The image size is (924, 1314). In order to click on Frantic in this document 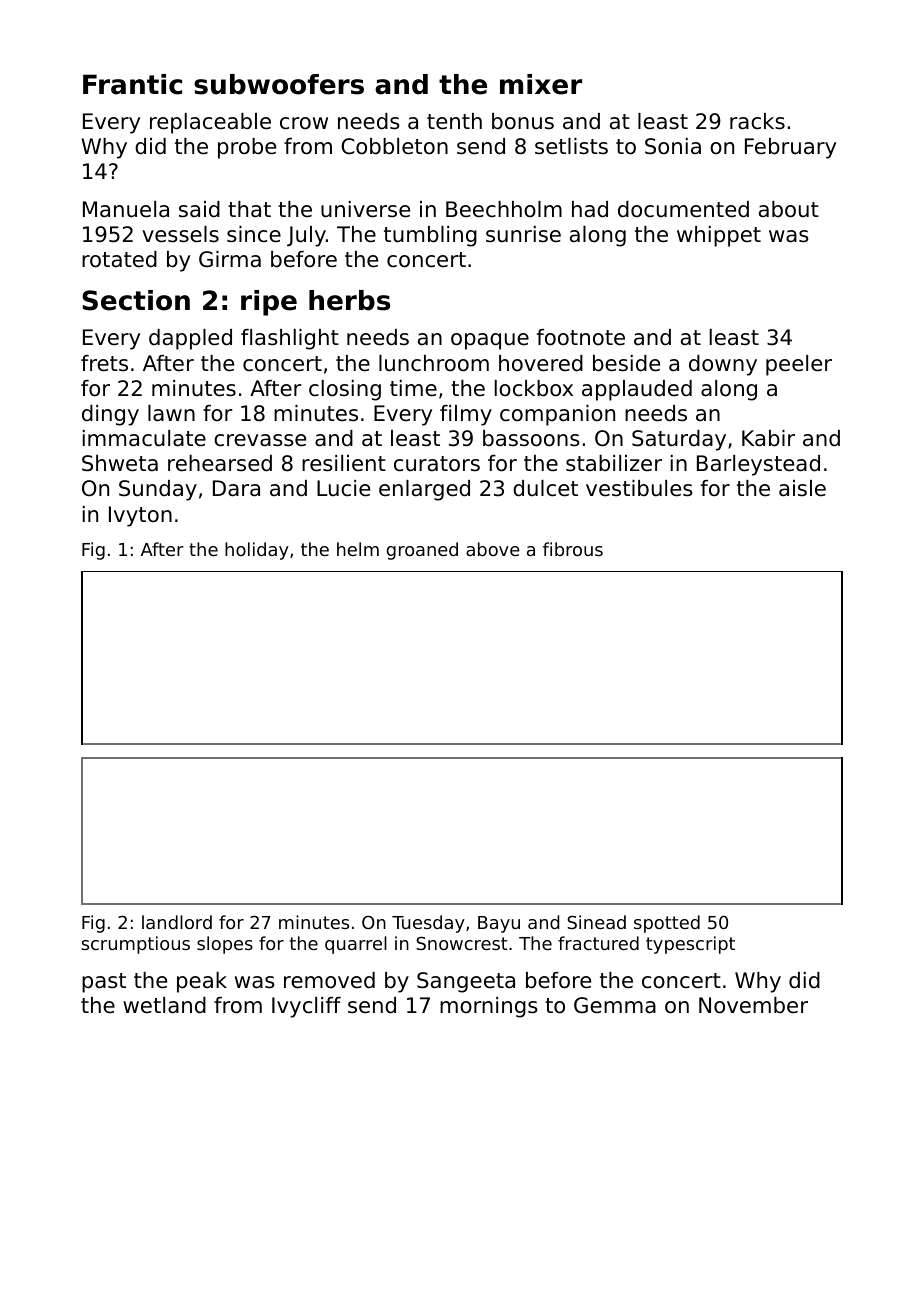, I will do `click(132, 84)`.
